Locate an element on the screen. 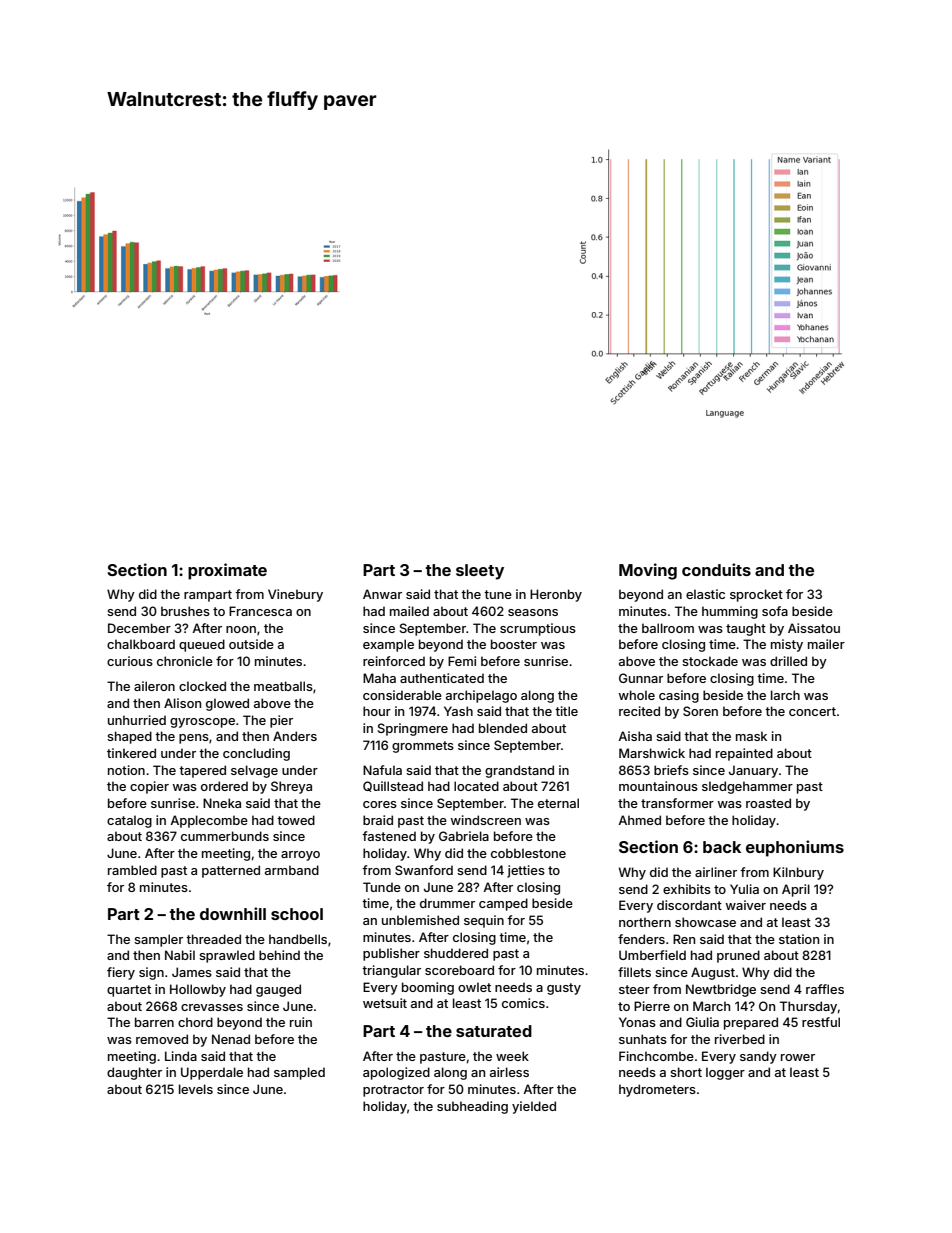  drummer is located at coordinates (447, 903).
